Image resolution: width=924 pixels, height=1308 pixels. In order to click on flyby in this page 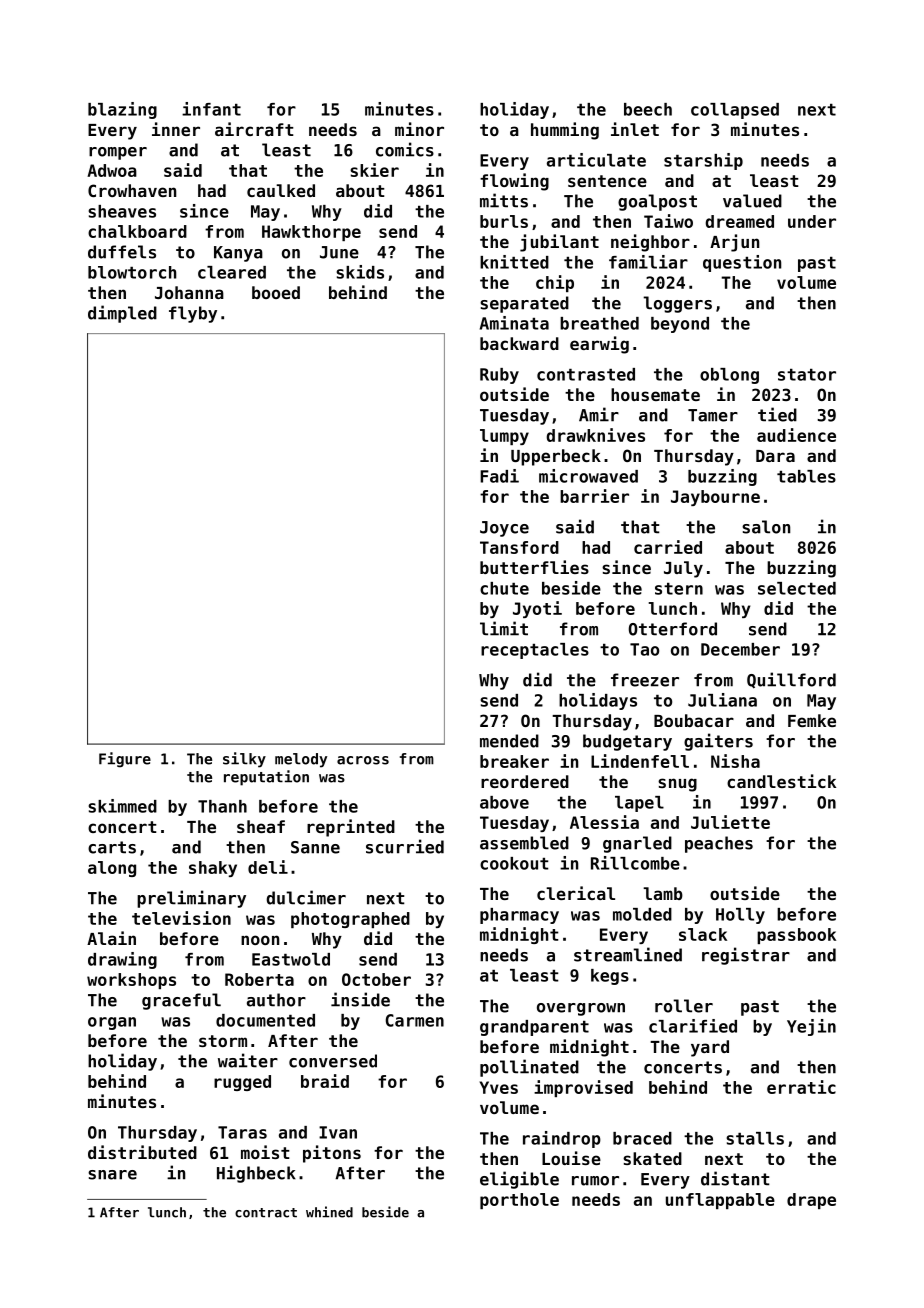, I will do `click(193, 314)`.
